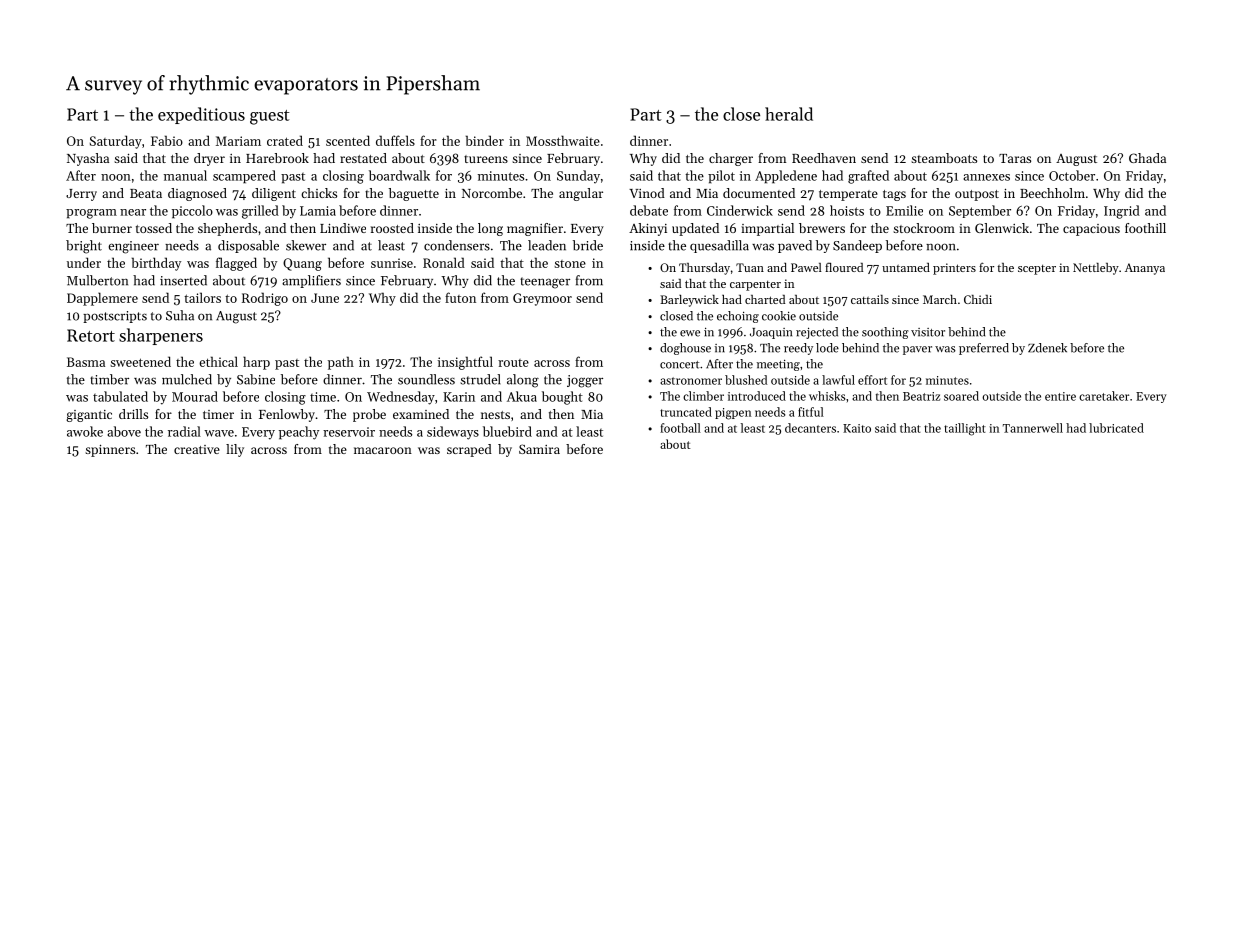  I want to click on lode, so click(827, 348).
